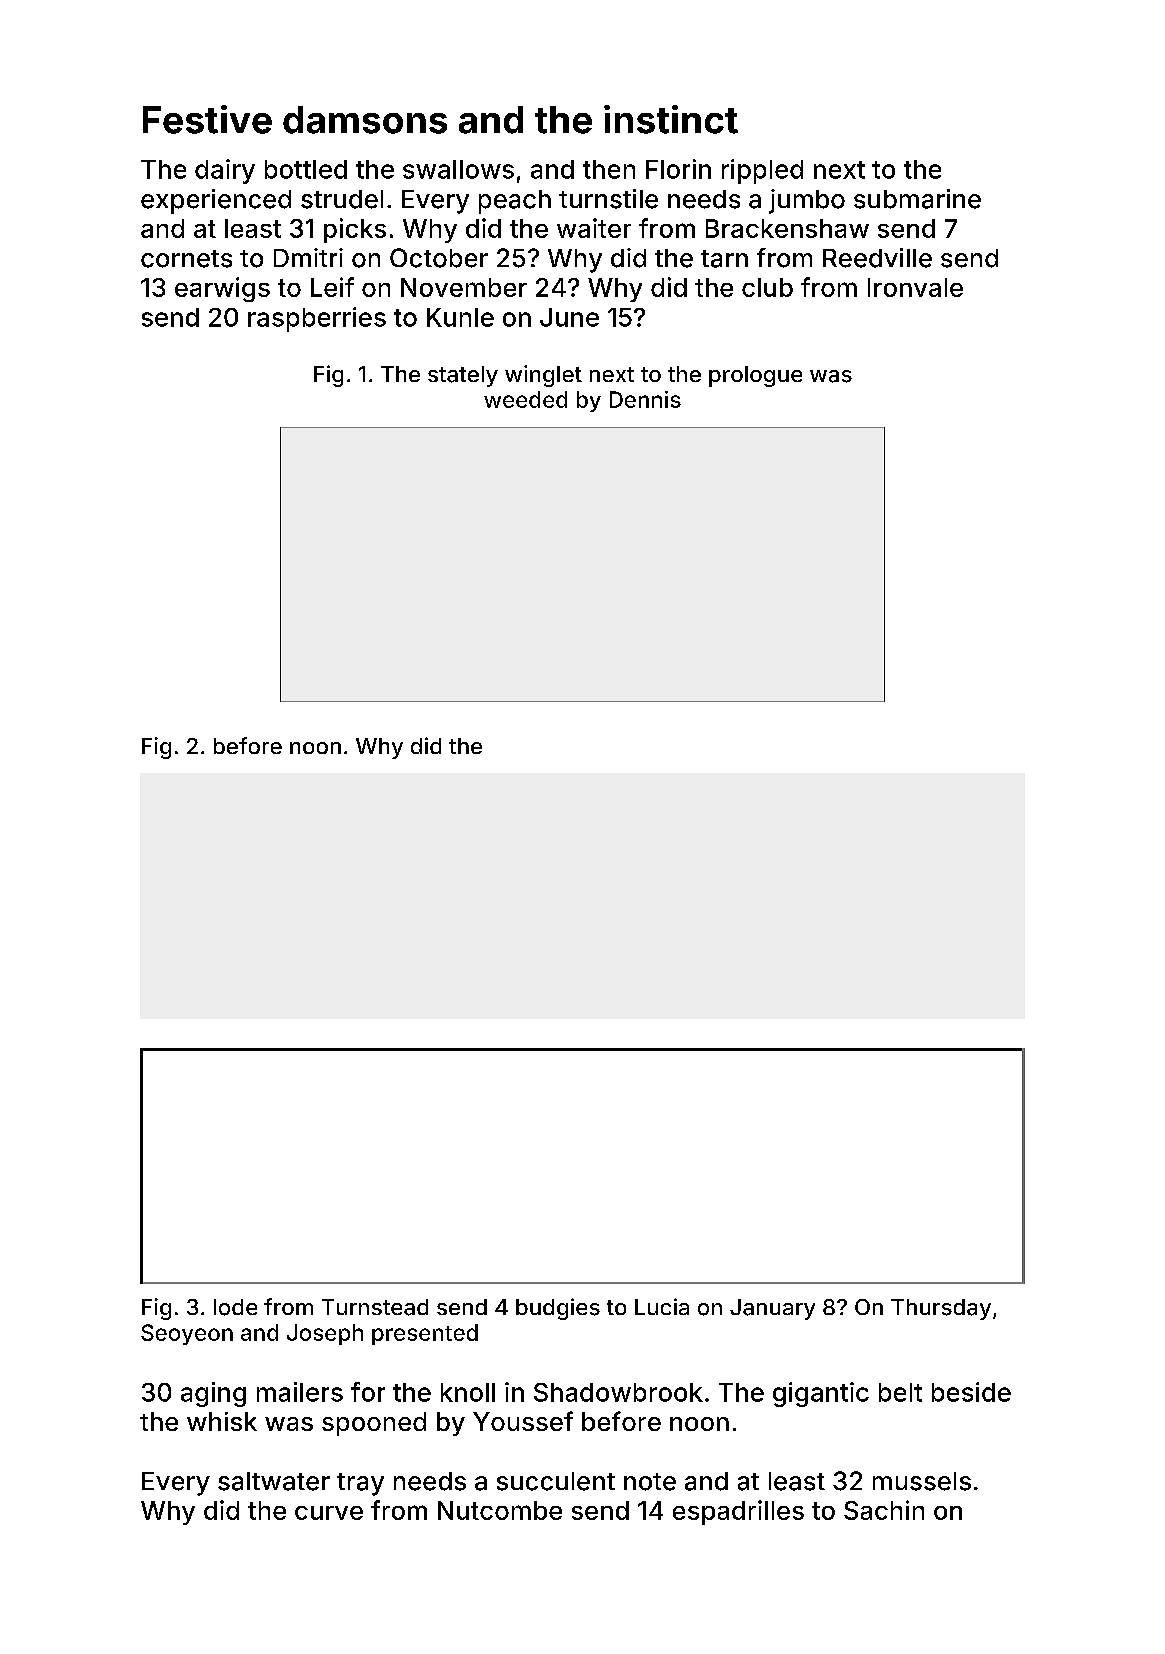 The image size is (1165, 1654). I want to click on damsons, so click(365, 120).
